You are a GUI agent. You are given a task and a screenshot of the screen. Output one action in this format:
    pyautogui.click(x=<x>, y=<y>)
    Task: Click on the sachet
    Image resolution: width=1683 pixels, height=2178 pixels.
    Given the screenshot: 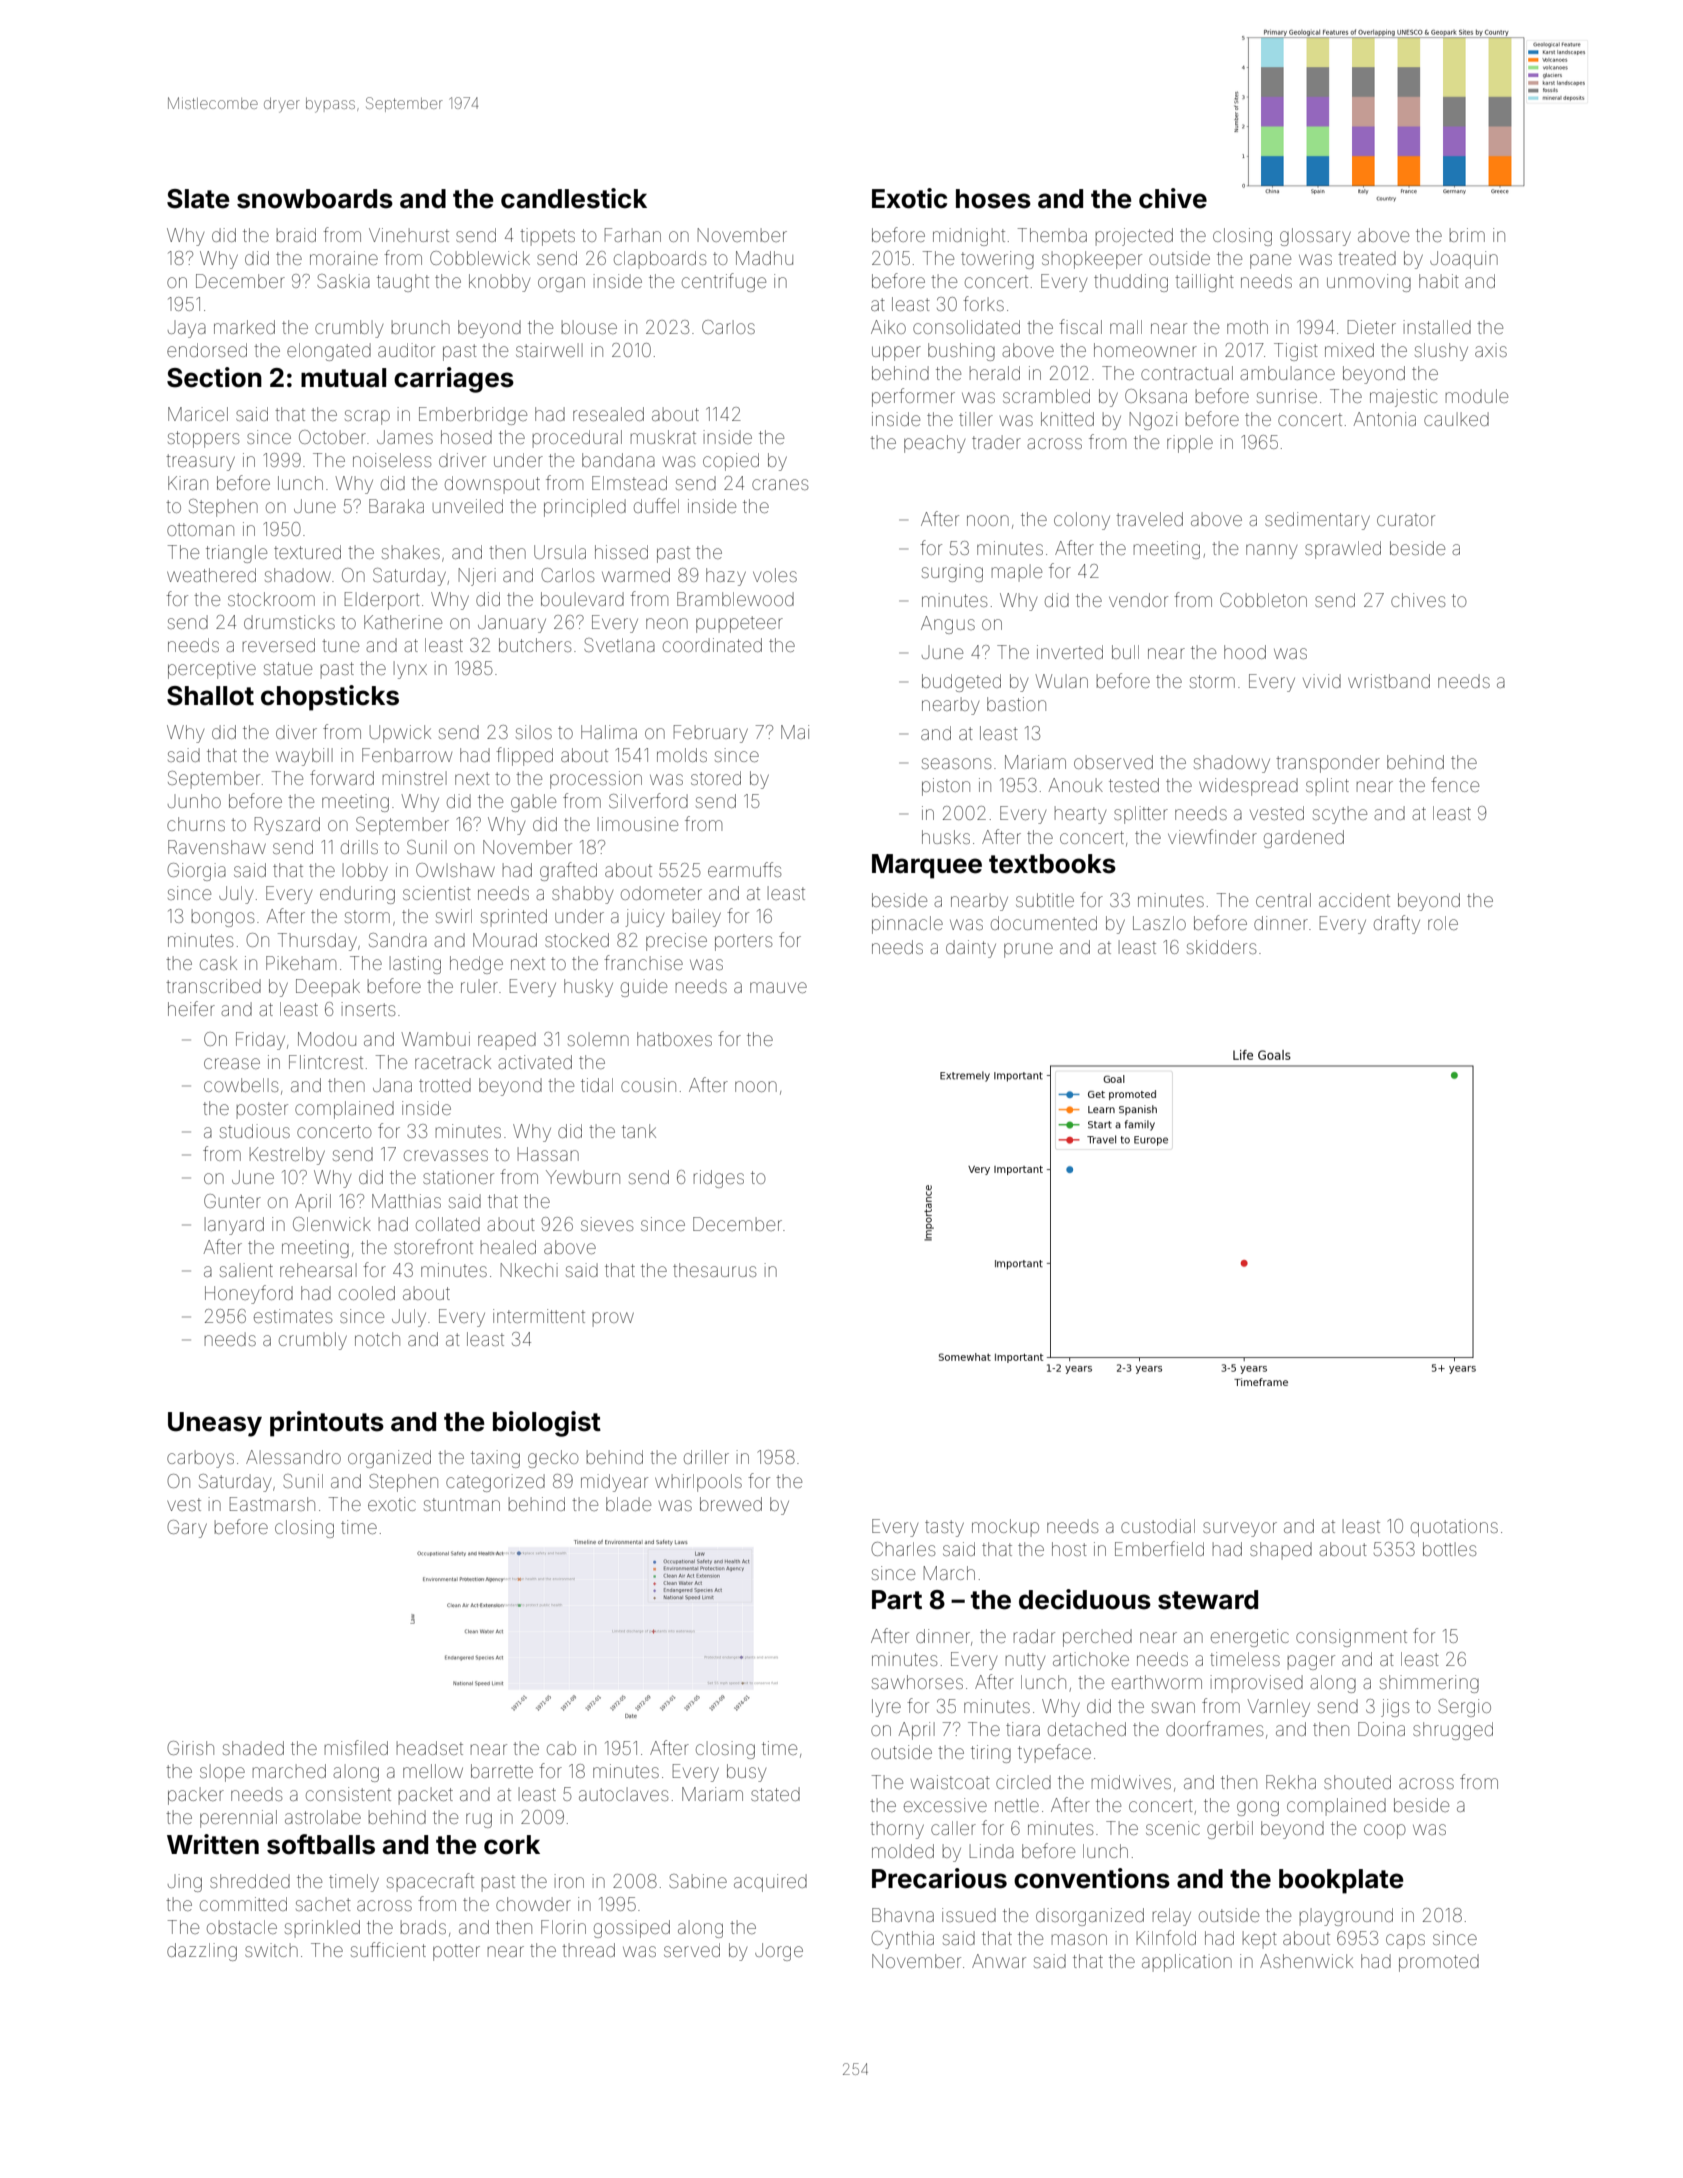 What is the action you would take?
    pyautogui.click(x=323, y=1904)
